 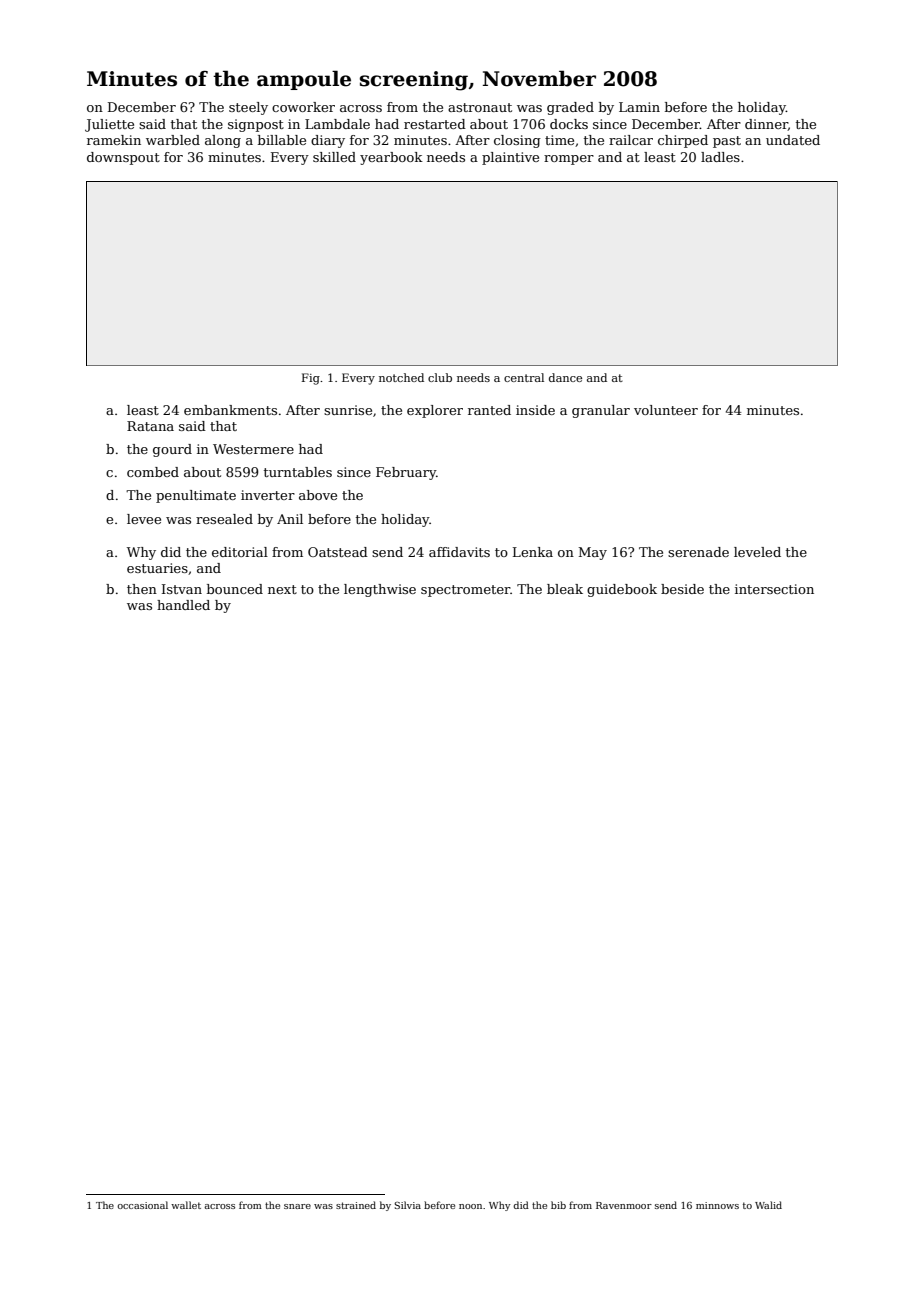 I want to click on past, so click(x=727, y=142).
